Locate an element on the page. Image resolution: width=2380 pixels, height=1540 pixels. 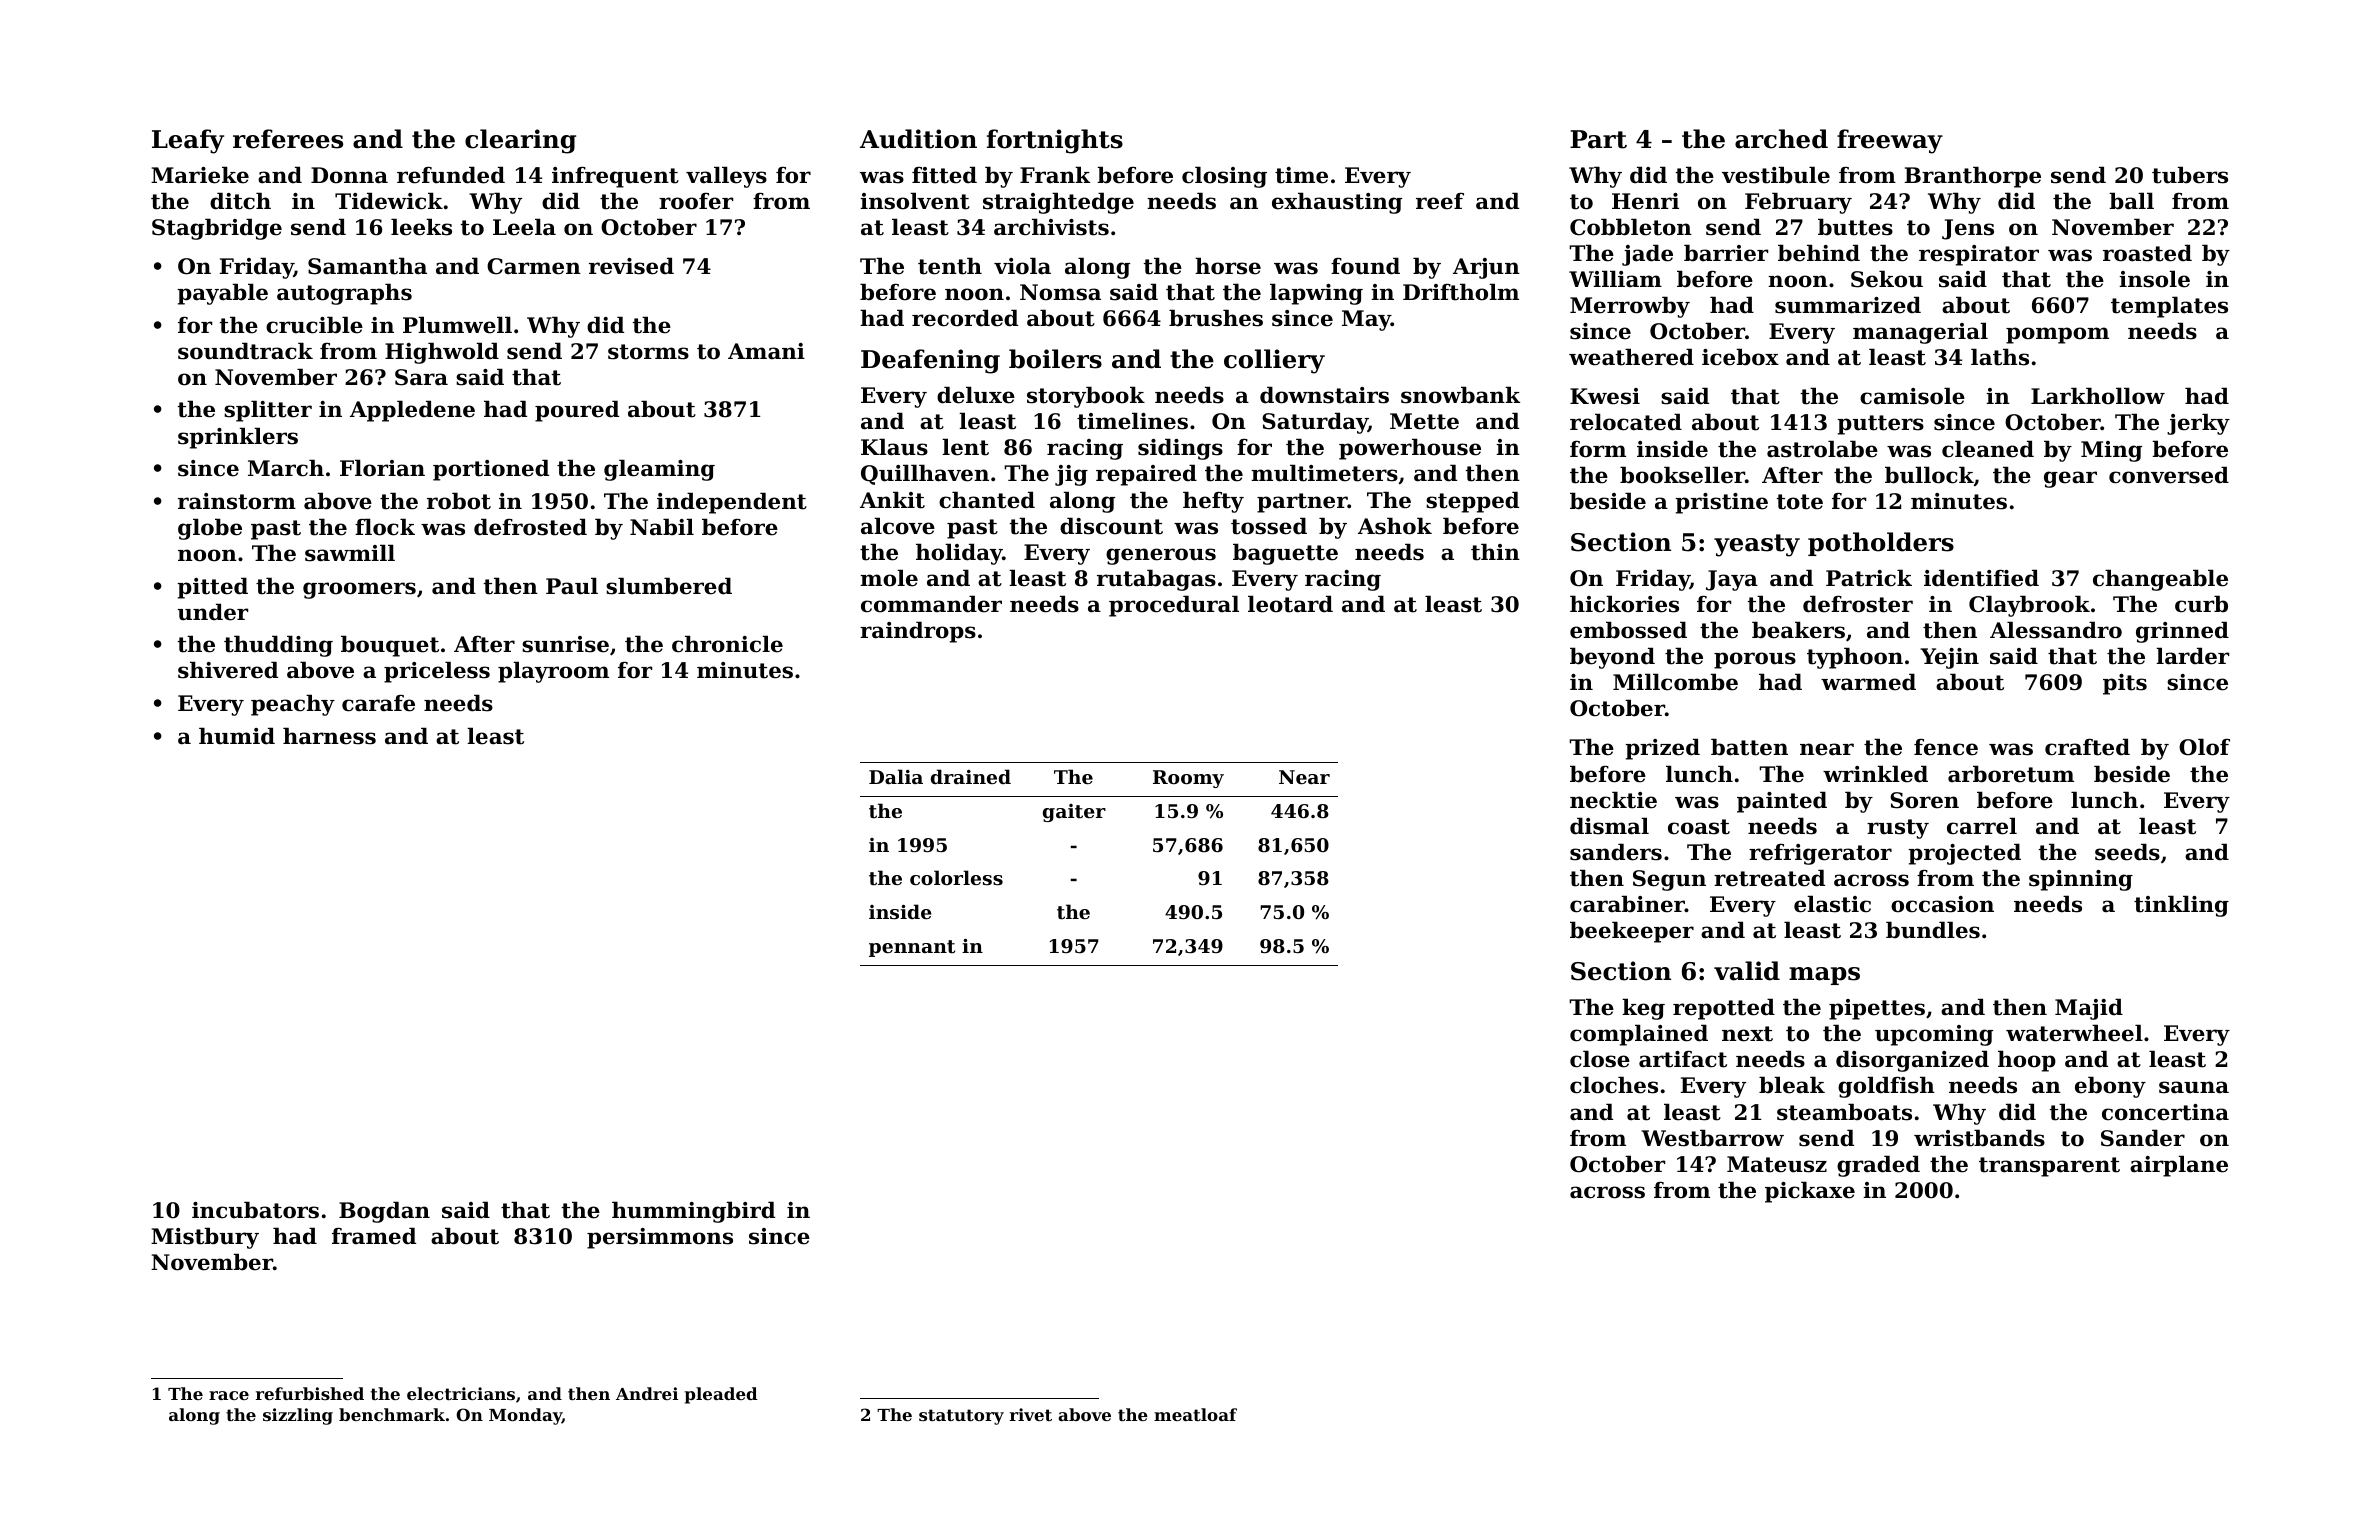
Audition is located at coordinates (918, 139).
